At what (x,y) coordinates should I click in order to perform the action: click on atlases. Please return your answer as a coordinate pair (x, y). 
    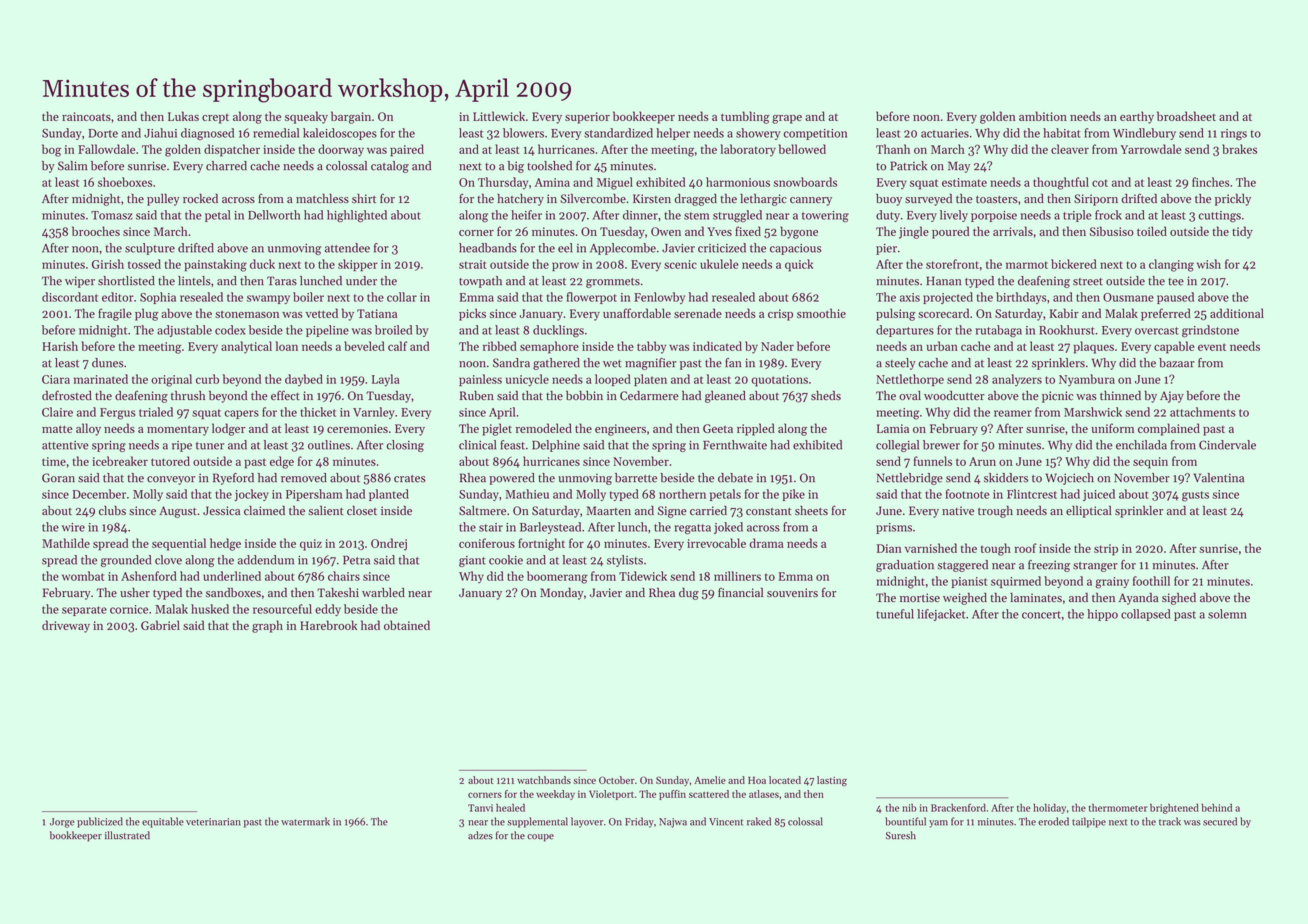
    Looking at the image, I should click on (764, 794).
